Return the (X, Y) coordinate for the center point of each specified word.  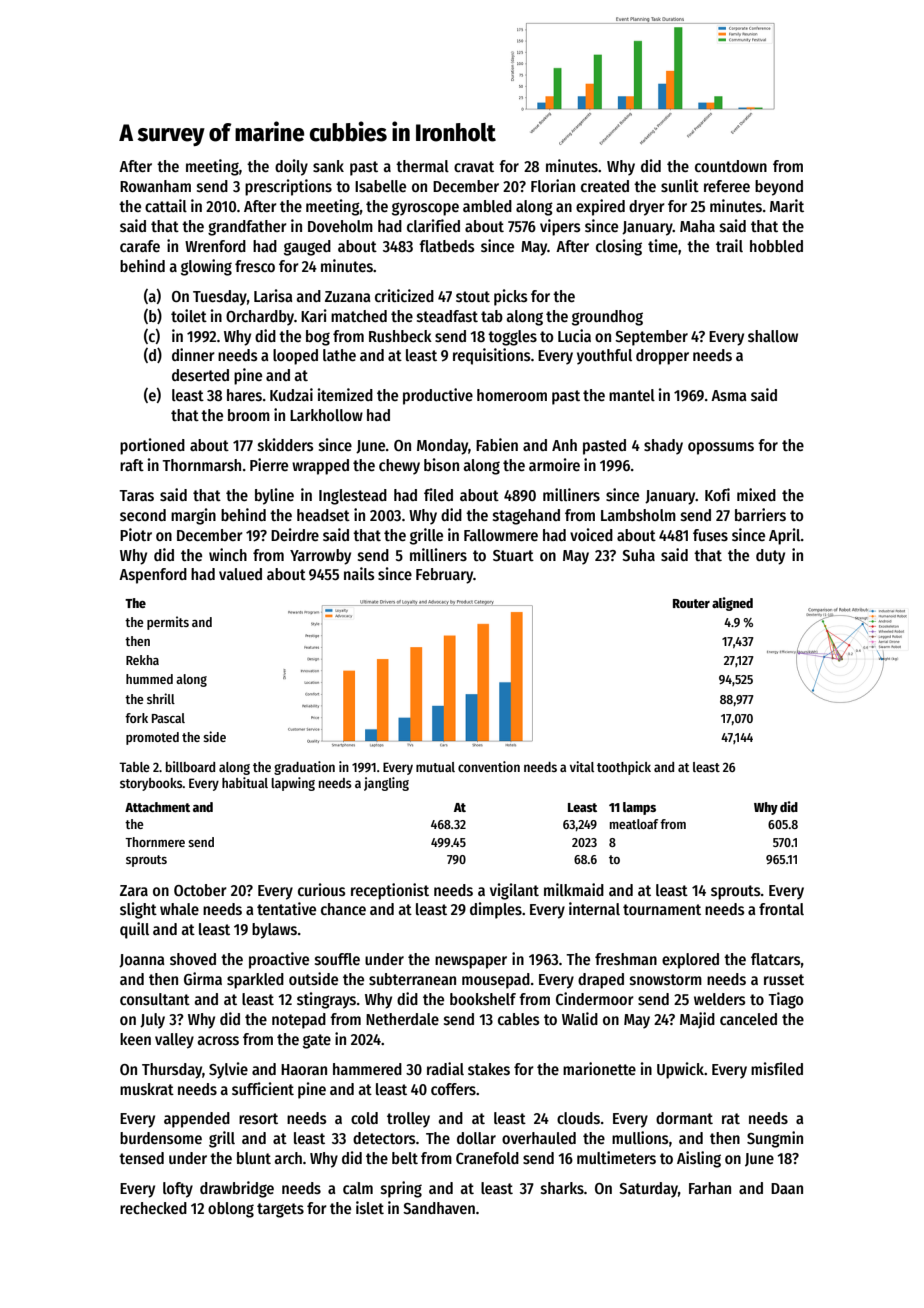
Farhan (710, 1188)
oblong (231, 1210)
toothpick (624, 768)
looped (295, 357)
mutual (435, 767)
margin (193, 516)
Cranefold (487, 1158)
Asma (728, 395)
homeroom (512, 395)
